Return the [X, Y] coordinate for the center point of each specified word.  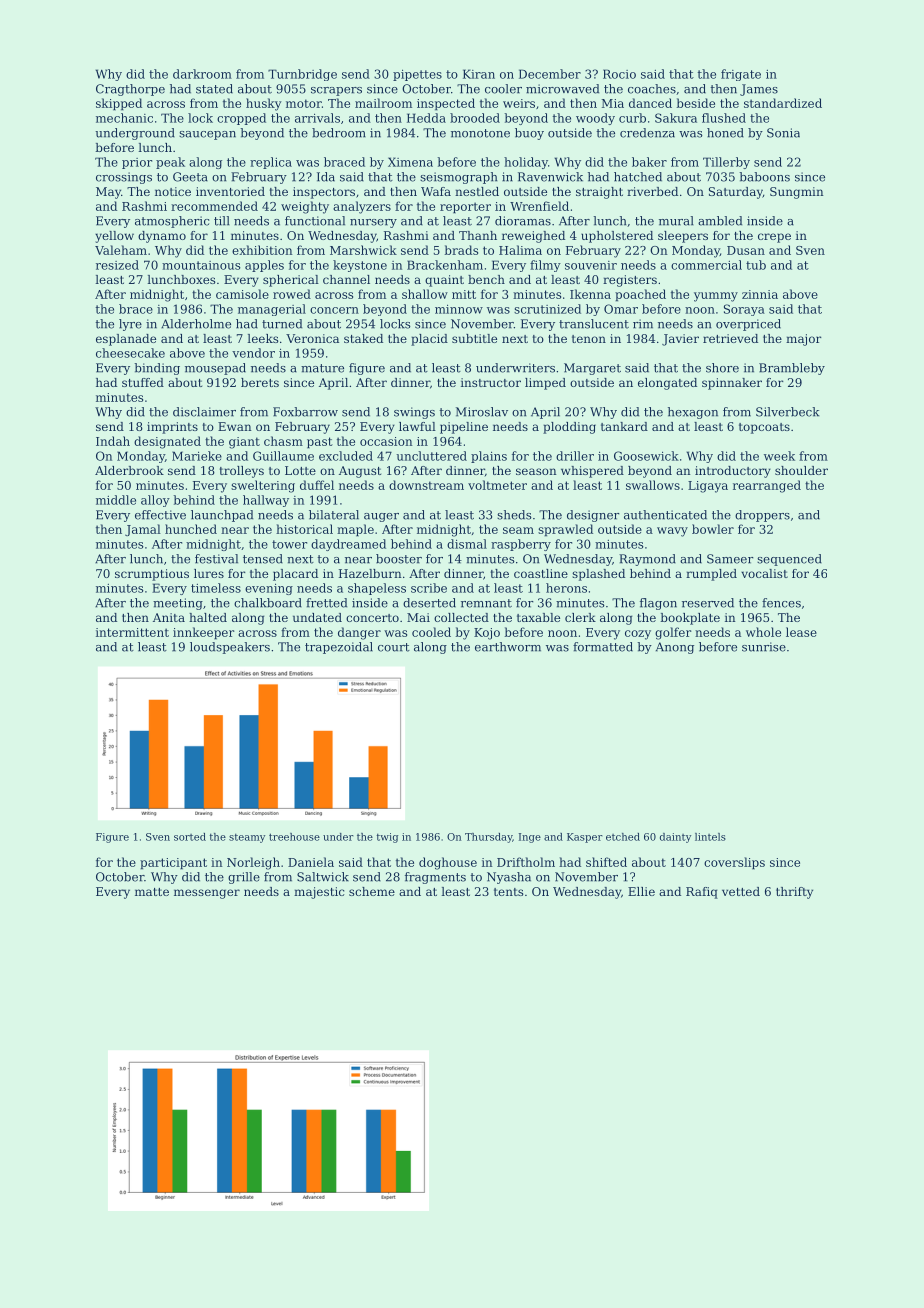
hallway [266, 501]
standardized [783, 103]
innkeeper [204, 633]
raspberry [521, 545]
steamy [247, 838]
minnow [459, 309]
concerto [372, 618]
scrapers [336, 91]
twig [387, 838]
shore [722, 368]
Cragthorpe [130, 90]
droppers [762, 516]
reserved [708, 603]
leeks [262, 338]
